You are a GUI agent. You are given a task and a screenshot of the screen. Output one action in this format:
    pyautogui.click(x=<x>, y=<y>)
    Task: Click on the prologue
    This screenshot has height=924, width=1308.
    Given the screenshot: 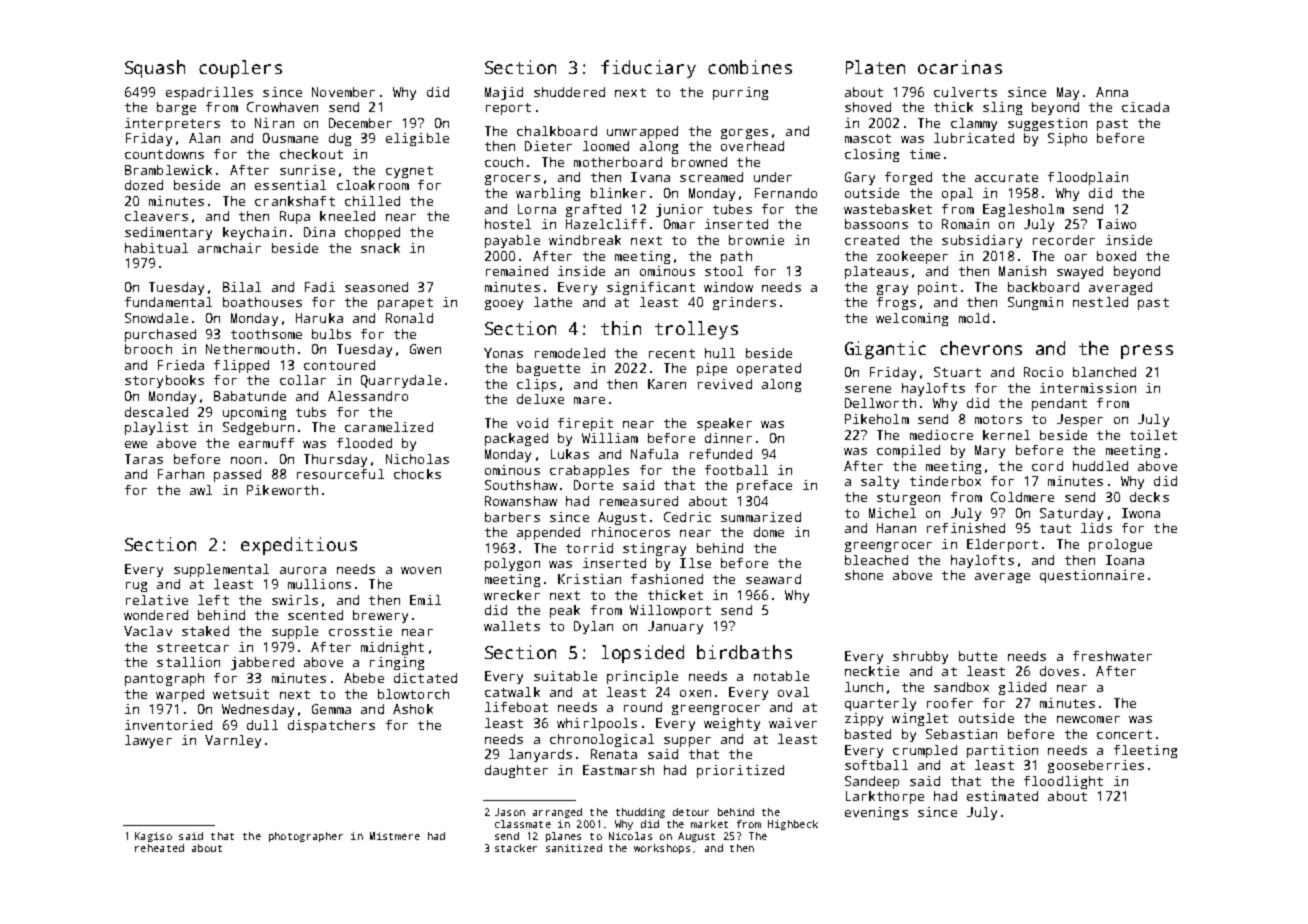 What is the action you would take?
    pyautogui.click(x=1120, y=545)
